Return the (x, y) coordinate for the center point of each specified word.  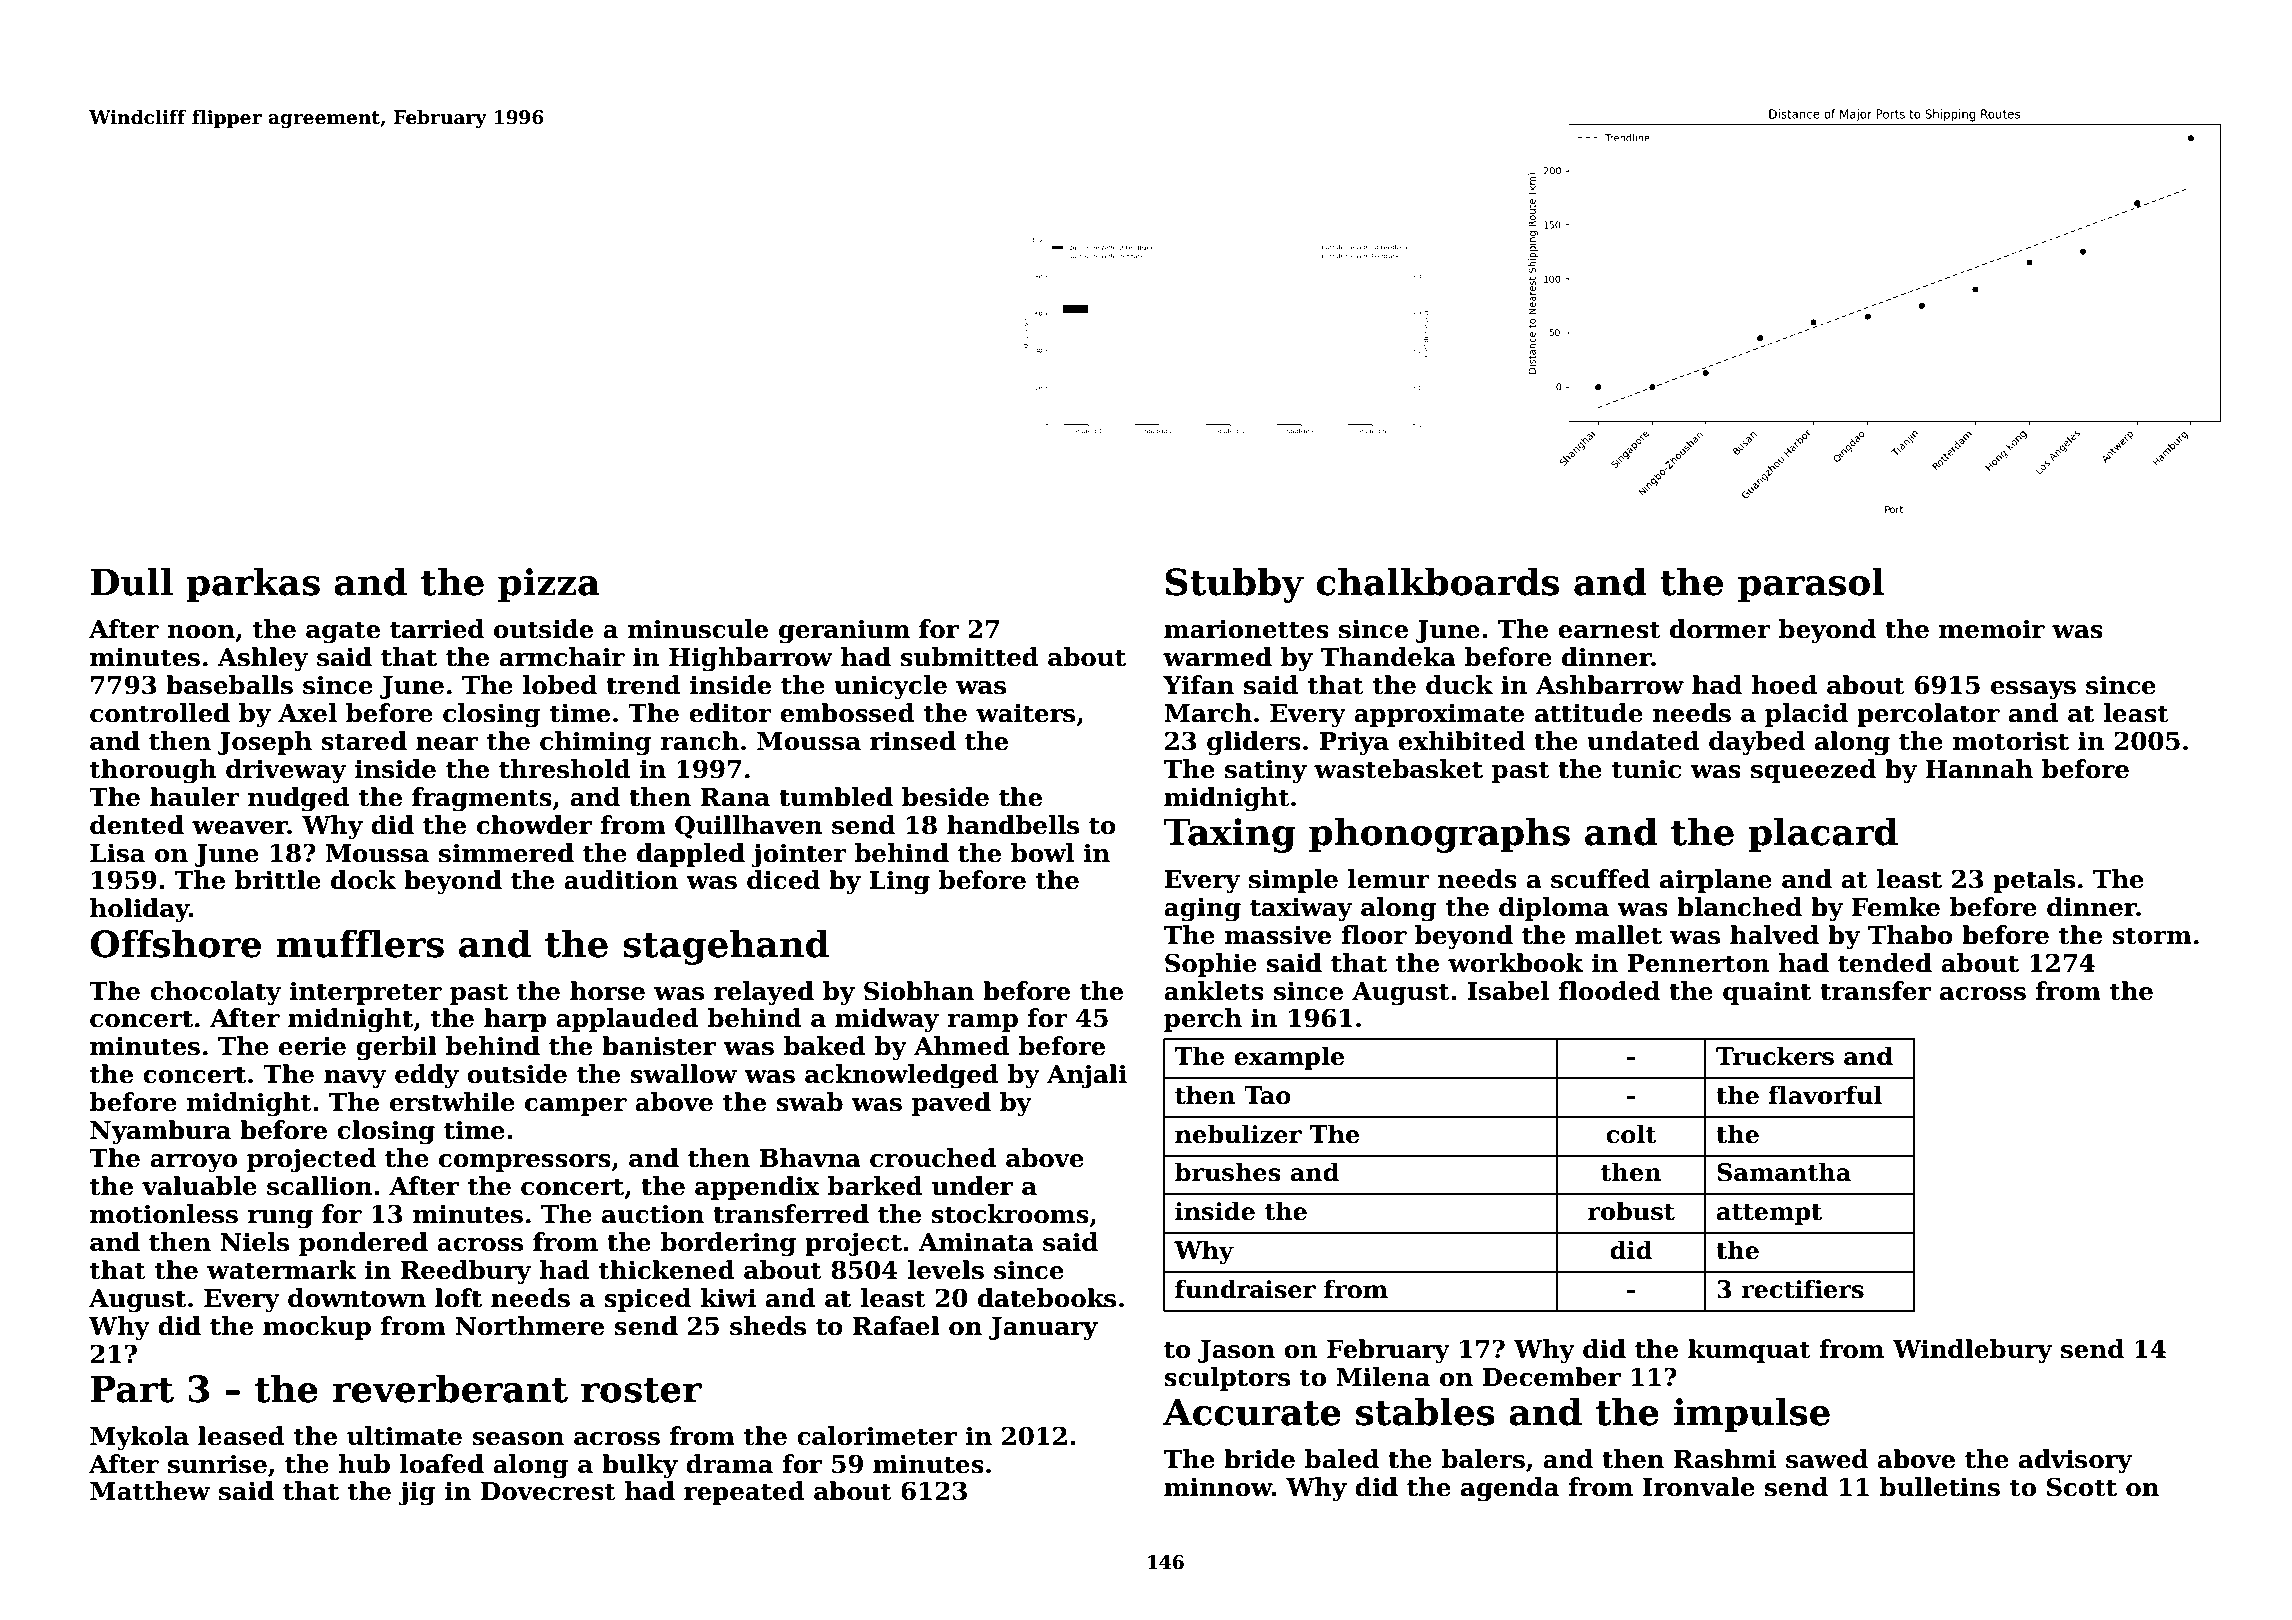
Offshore (176, 943)
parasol (1811, 585)
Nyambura (160, 1132)
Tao (1267, 1095)
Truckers (1775, 1056)
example (1289, 1058)
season (518, 1439)
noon (201, 632)
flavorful (1825, 1095)
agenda (1510, 1489)
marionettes (1246, 629)
